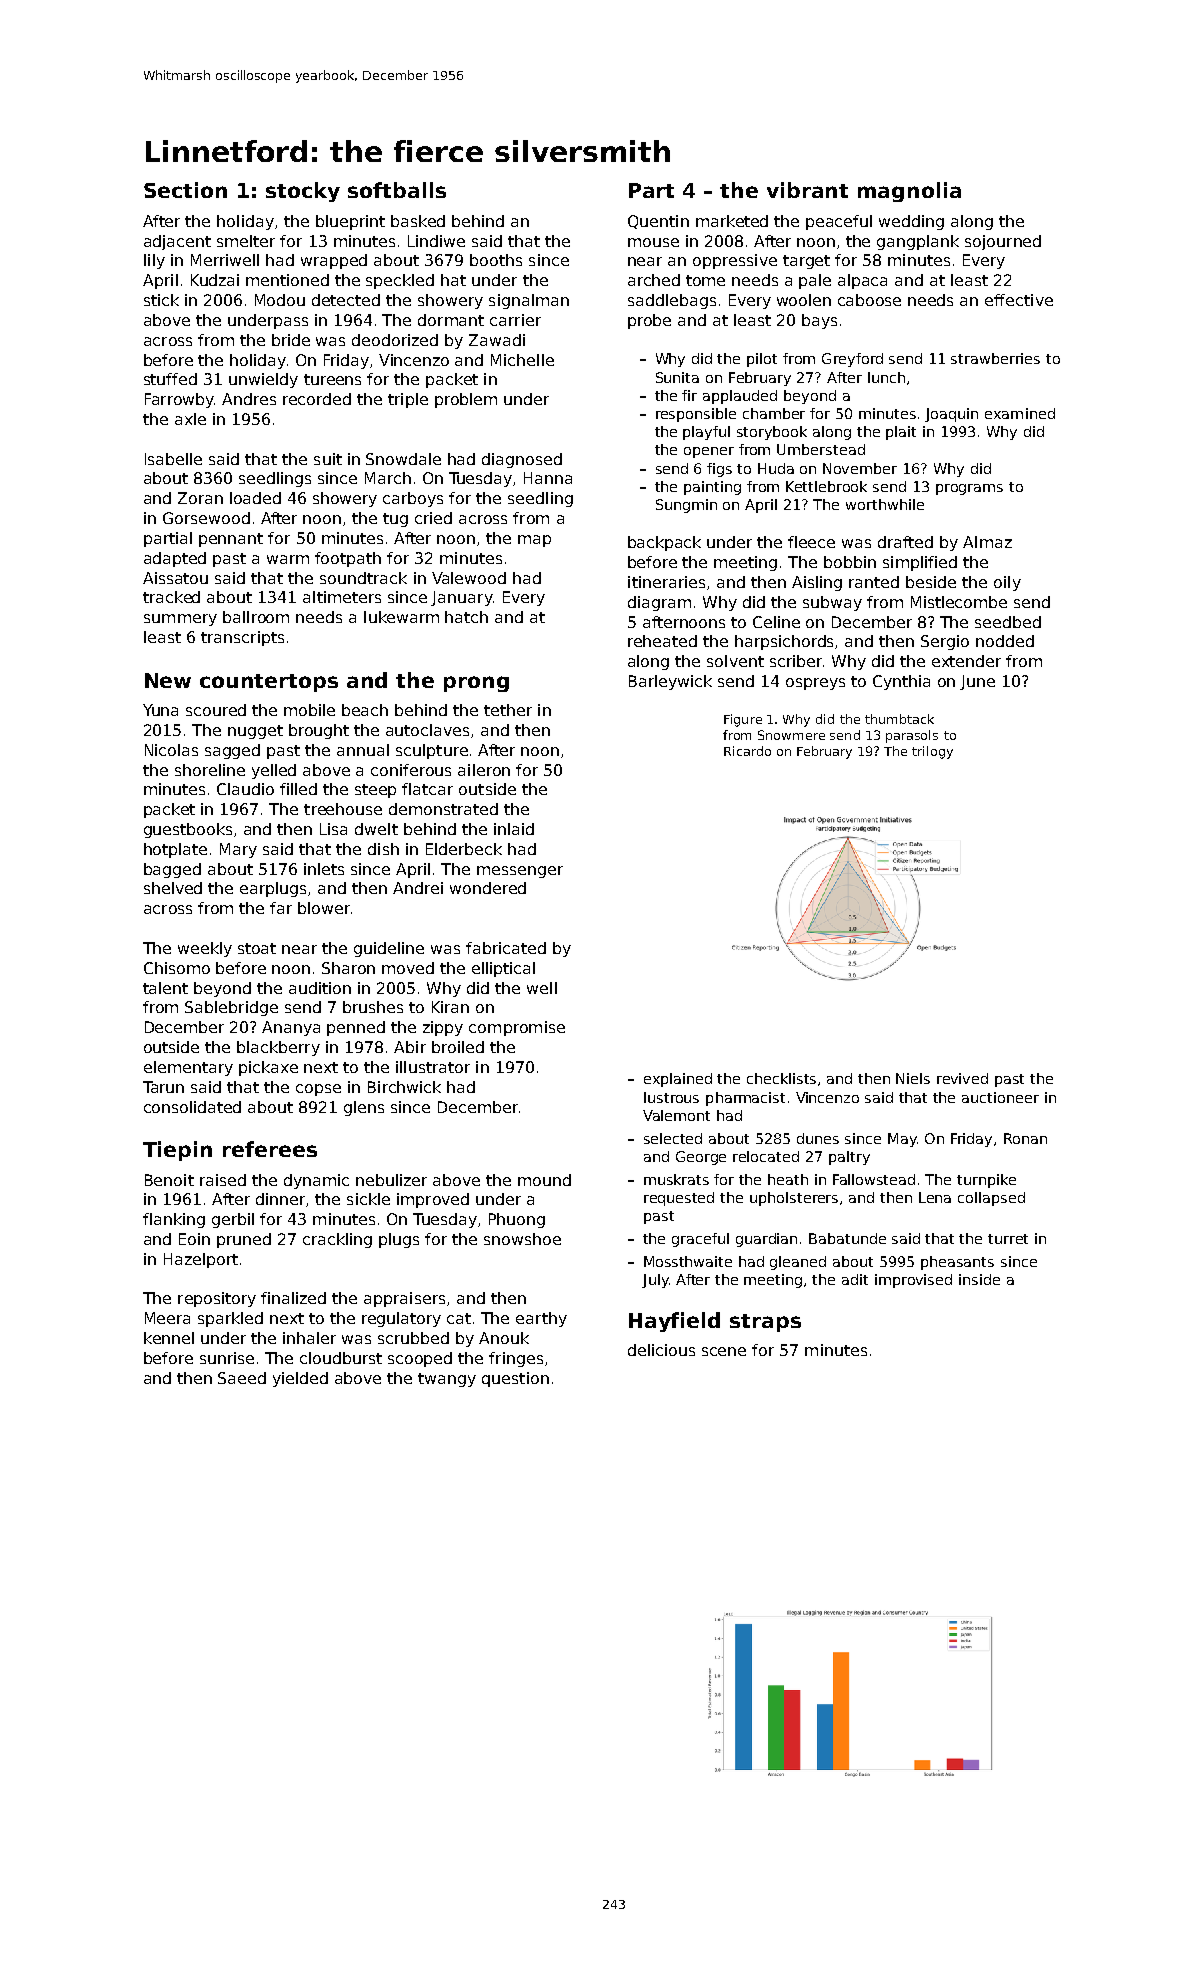  What do you see at coordinates (762, 360) in the screenshot?
I see `pilot` at bounding box center [762, 360].
